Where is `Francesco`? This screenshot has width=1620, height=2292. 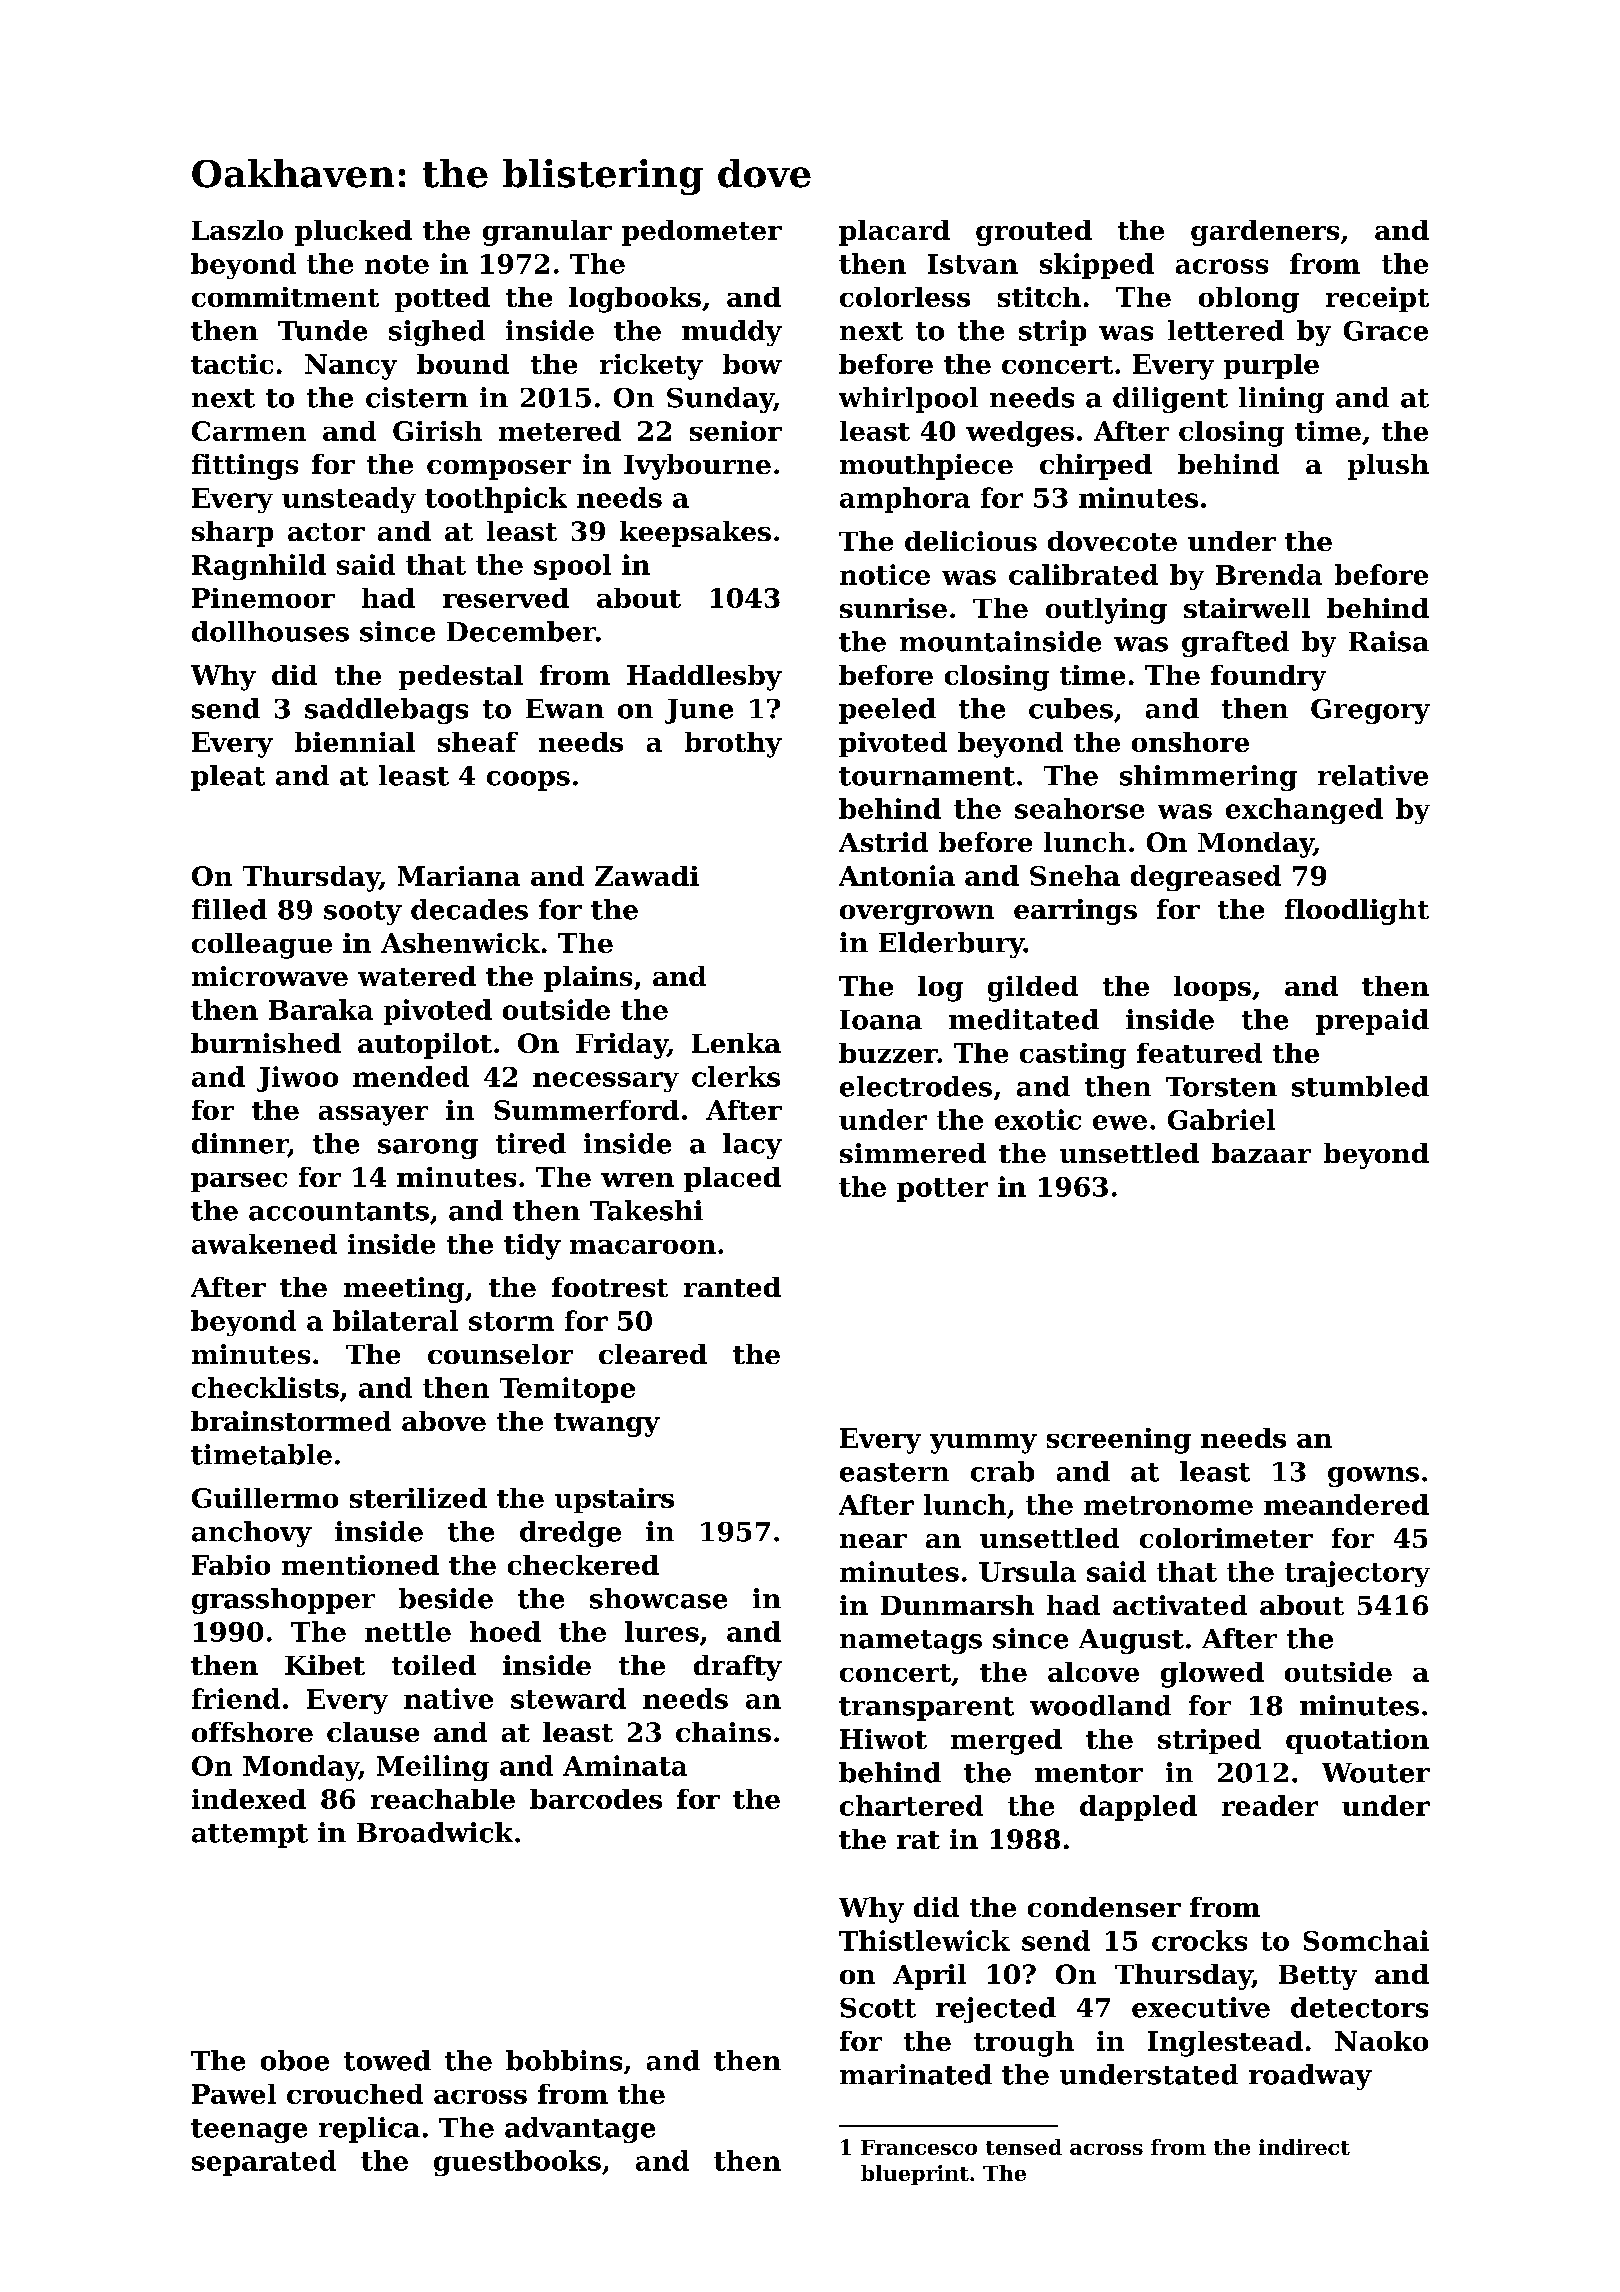
Francesco is located at coordinates (919, 2147).
